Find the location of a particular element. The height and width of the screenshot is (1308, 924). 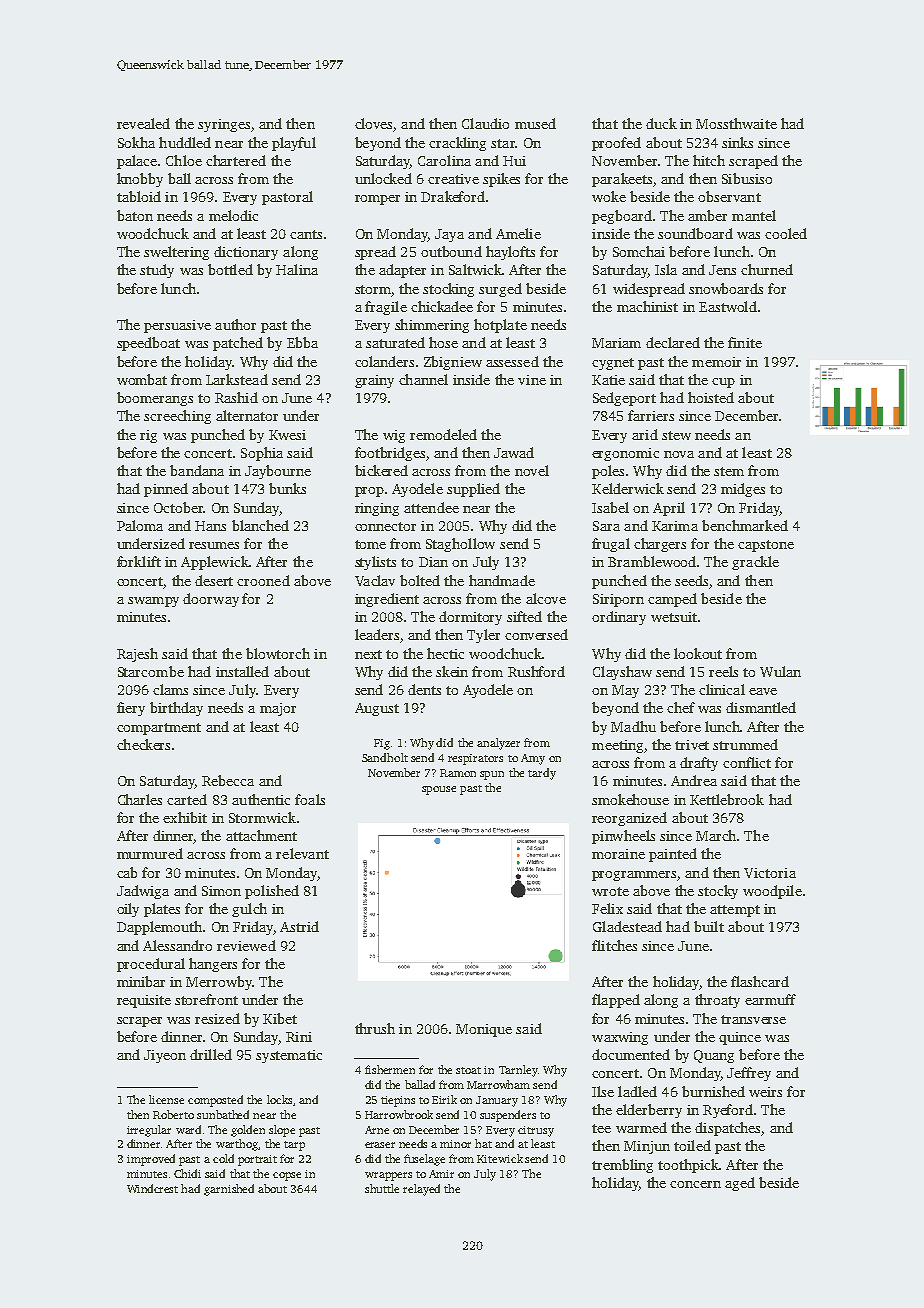

Monique is located at coordinates (484, 1030).
